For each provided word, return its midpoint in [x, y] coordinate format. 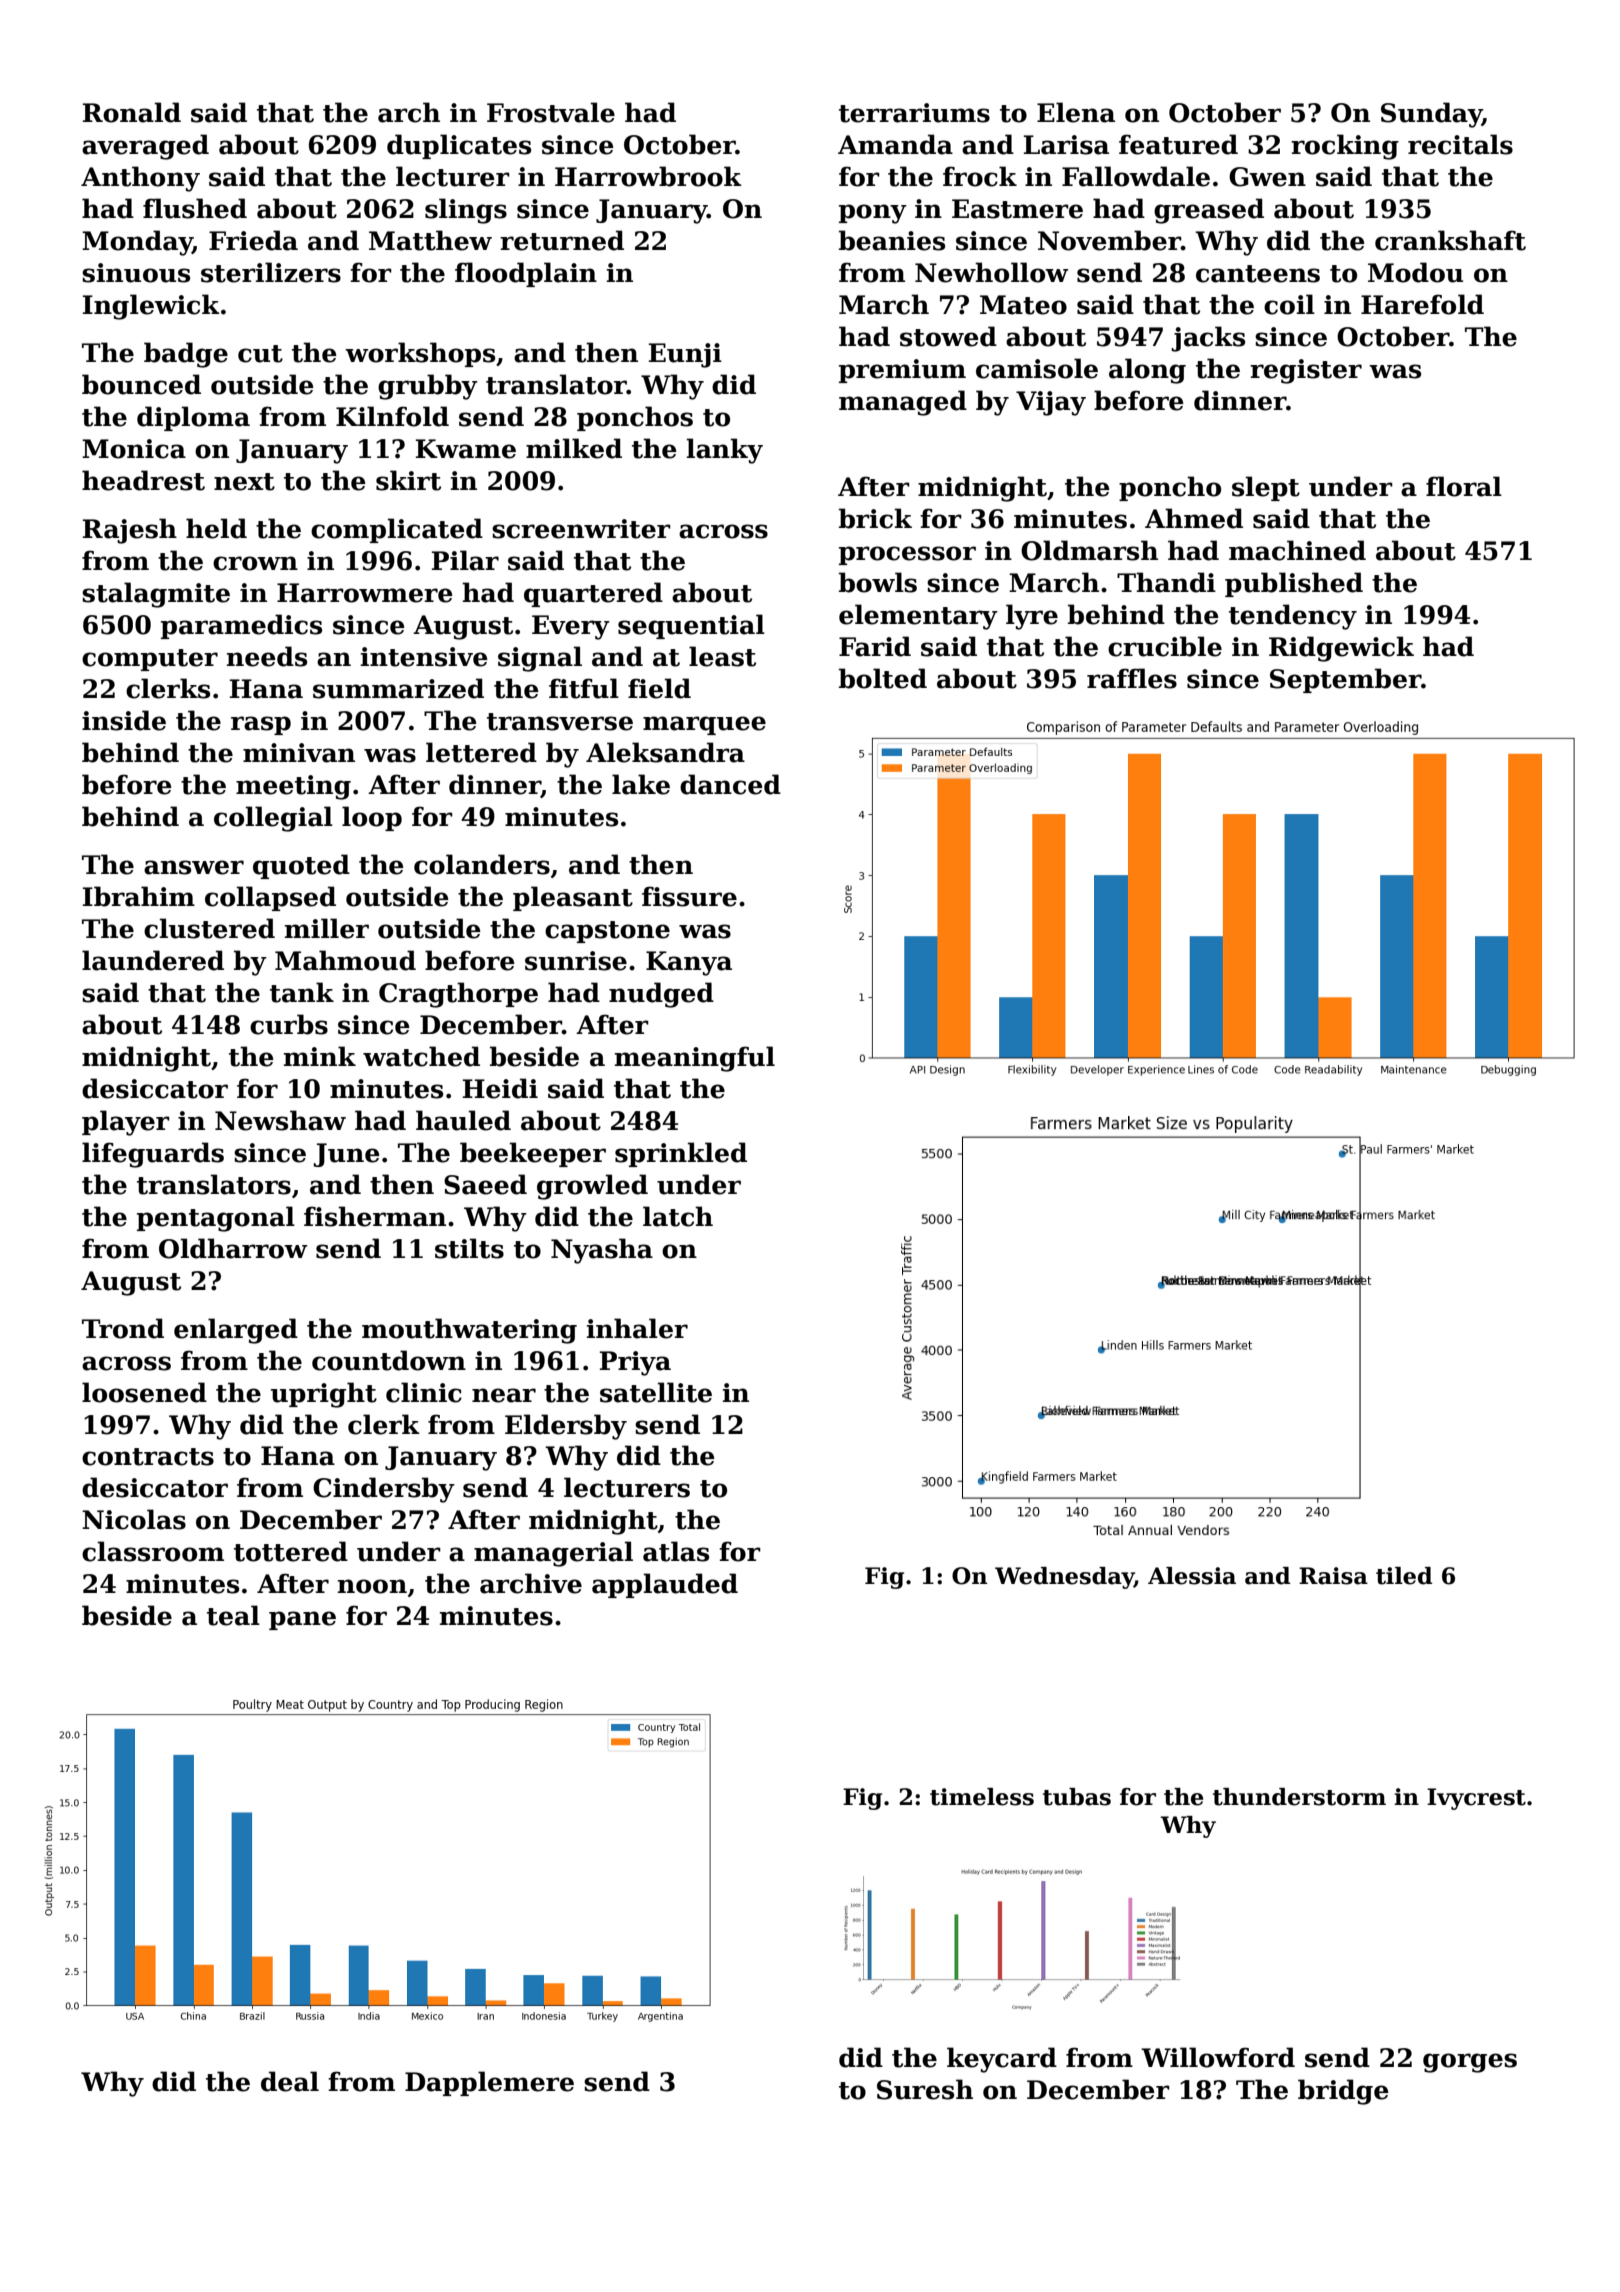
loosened [144, 1392]
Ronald [132, 112]
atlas [676, 1551]
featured [1178, 144]
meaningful [695, 1059]
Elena [1076, 112]
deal [290, 2081]
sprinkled [681, 1154]
